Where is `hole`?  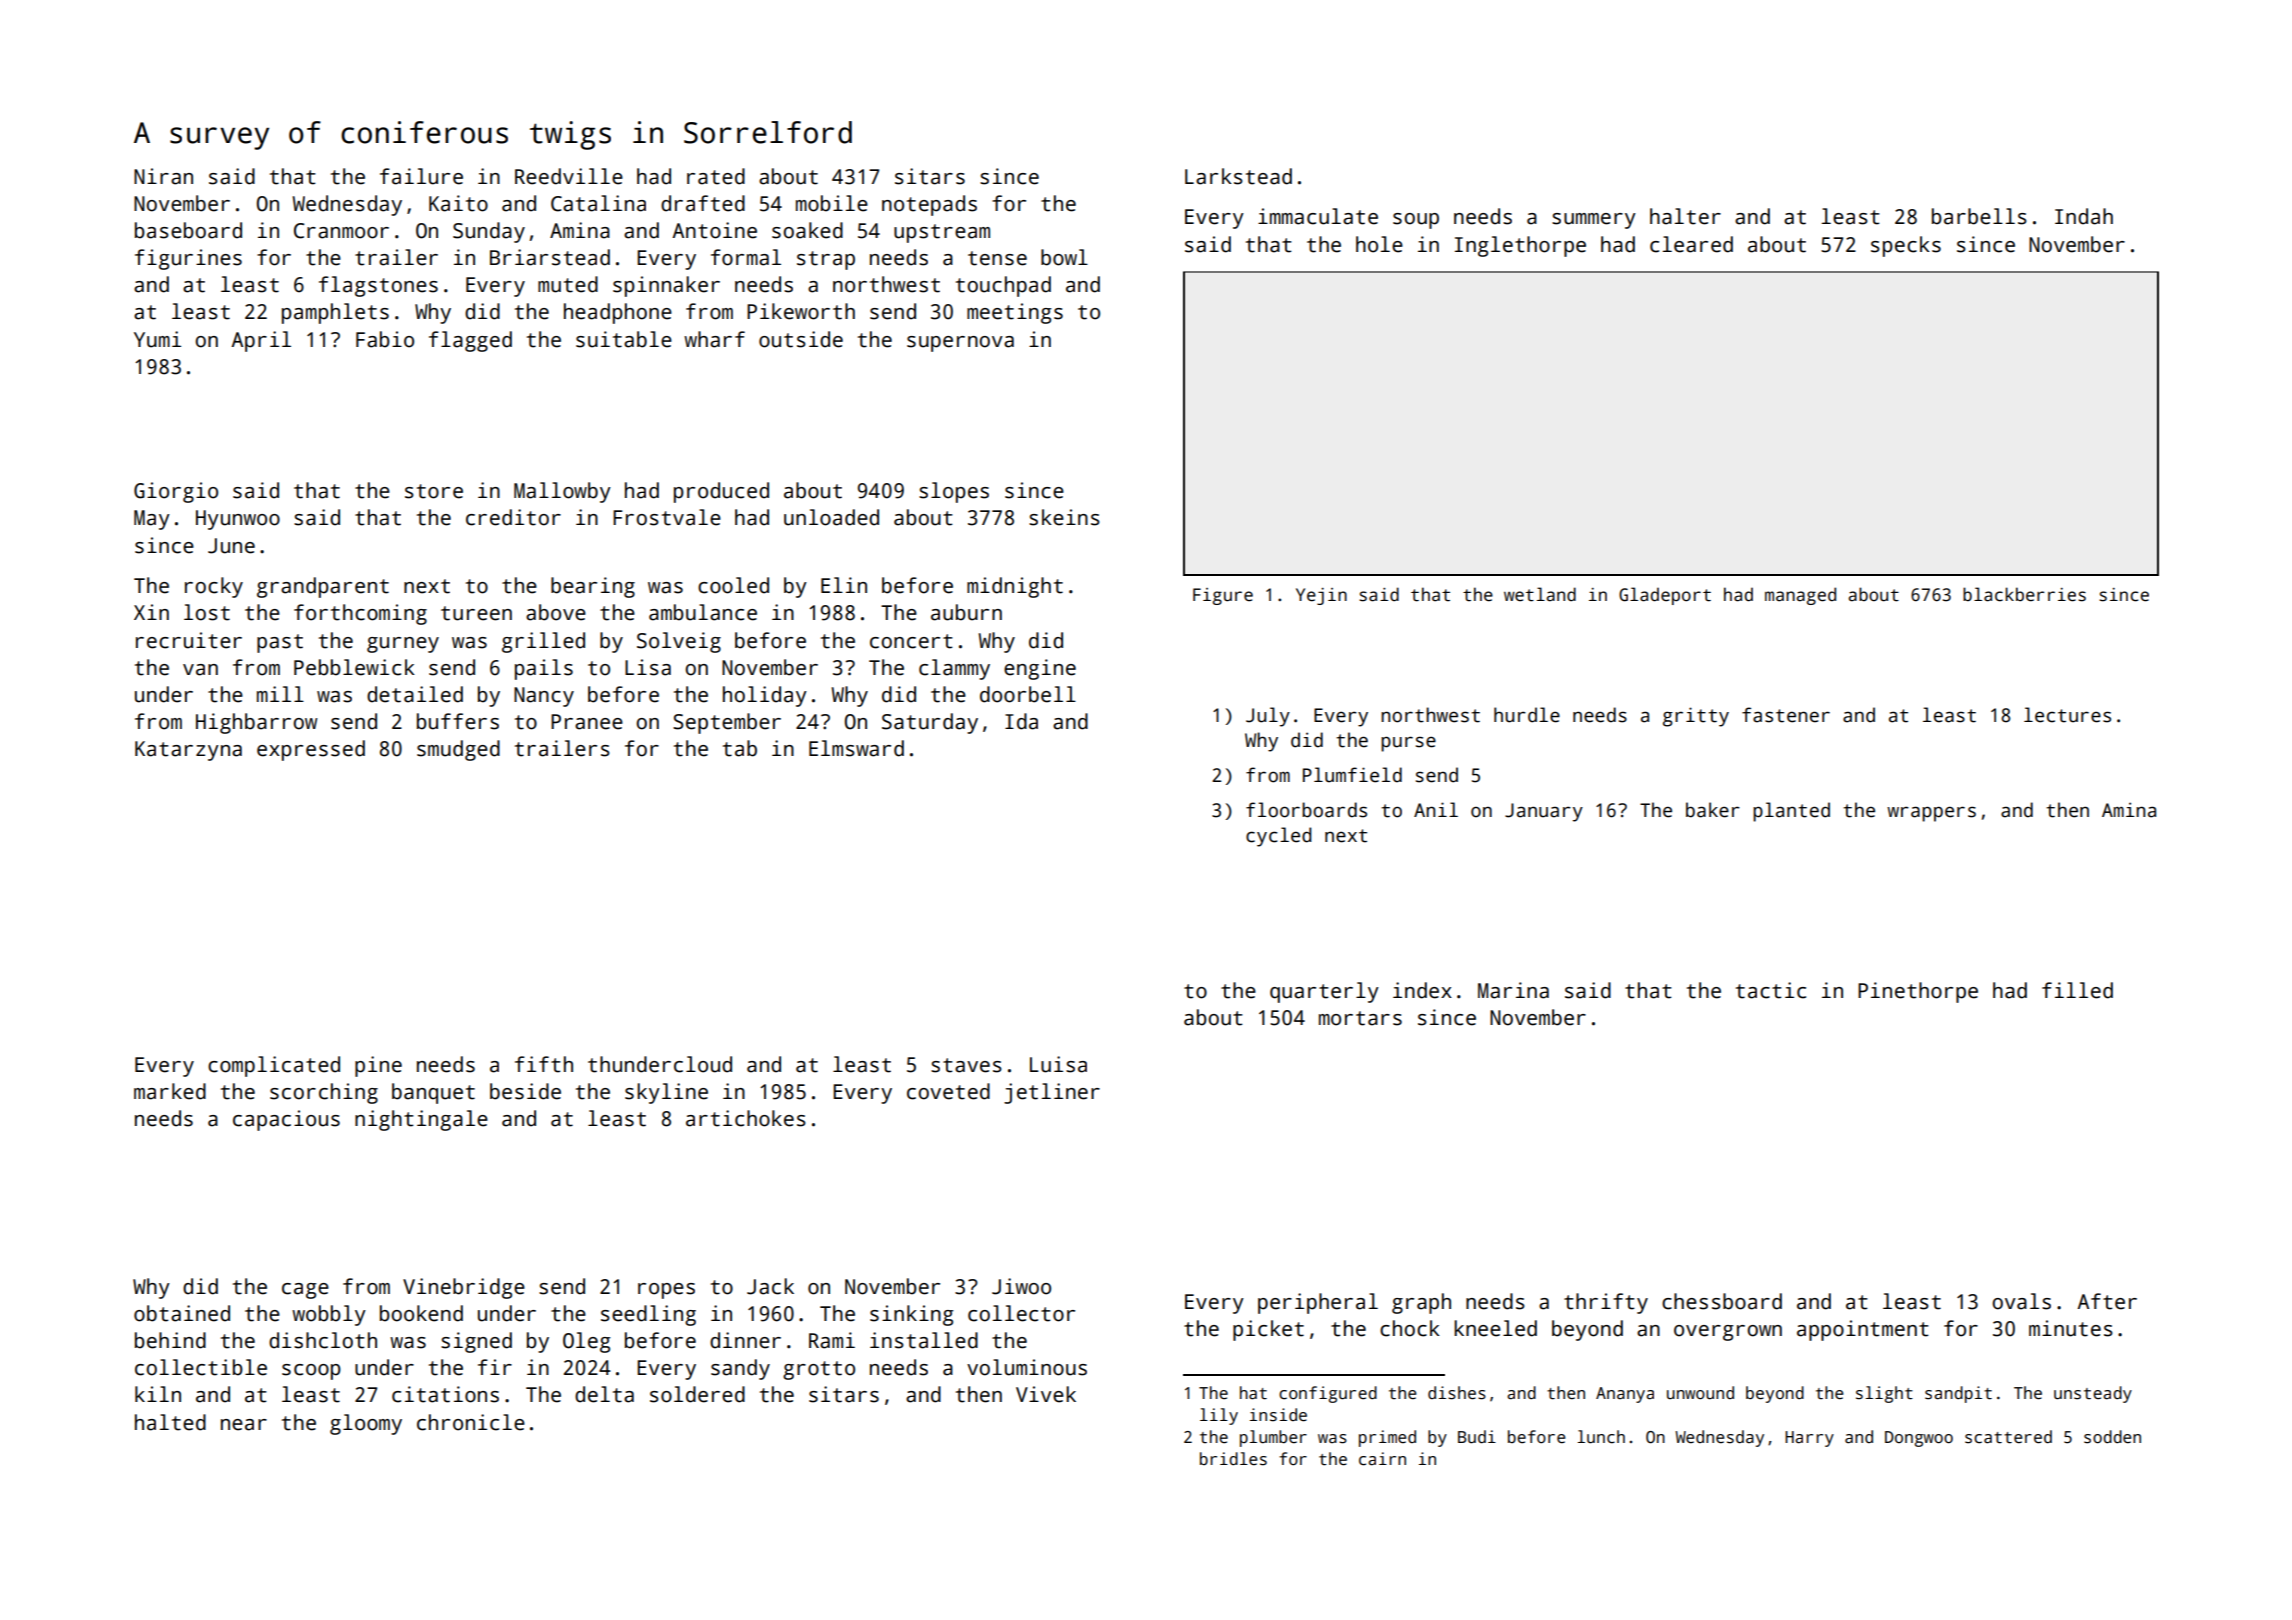 hole is located at coordinates (1379, 244).
